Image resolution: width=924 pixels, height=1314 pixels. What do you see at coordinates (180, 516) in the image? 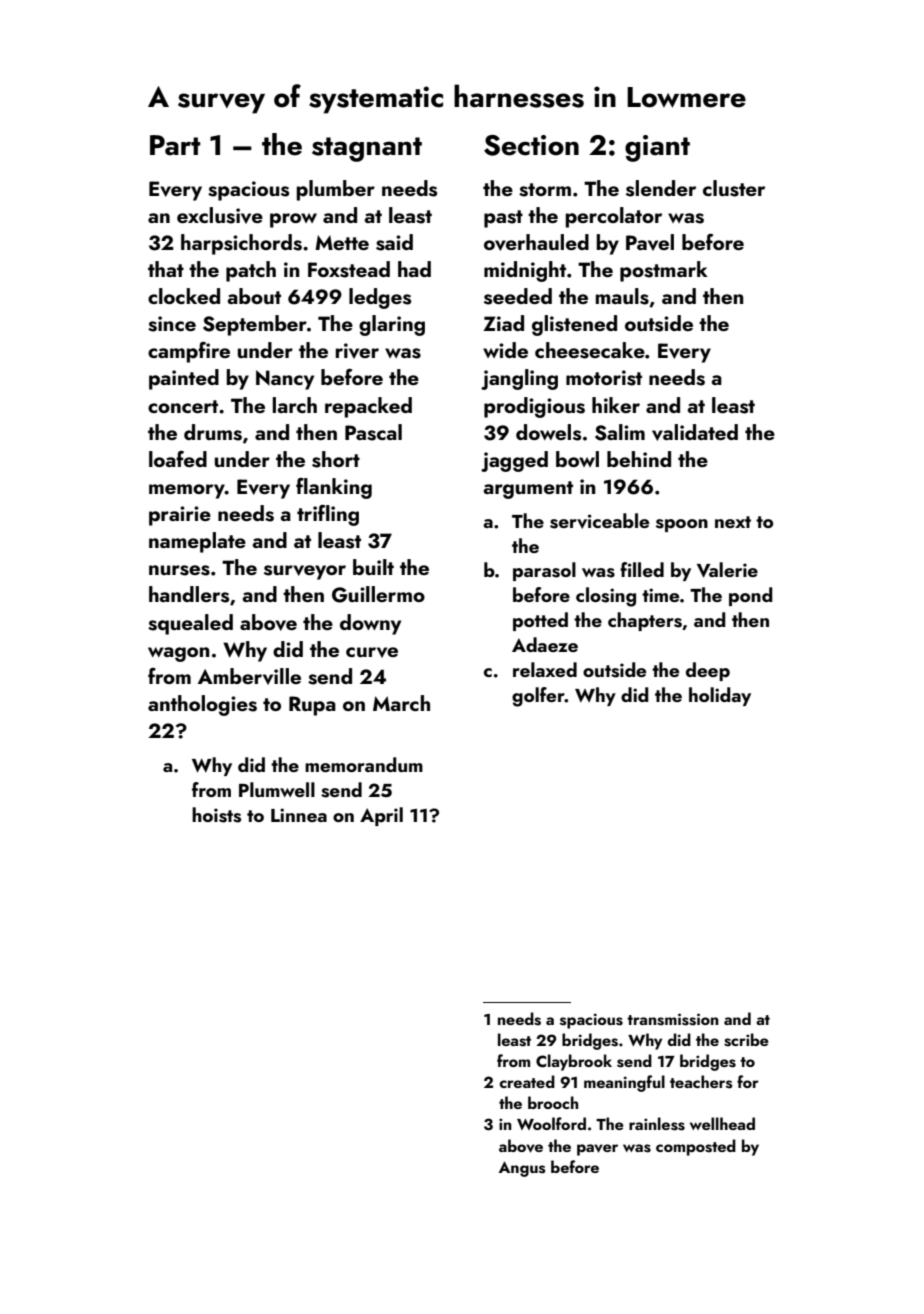
I see `prairie` at bounding box center [180, 516].
